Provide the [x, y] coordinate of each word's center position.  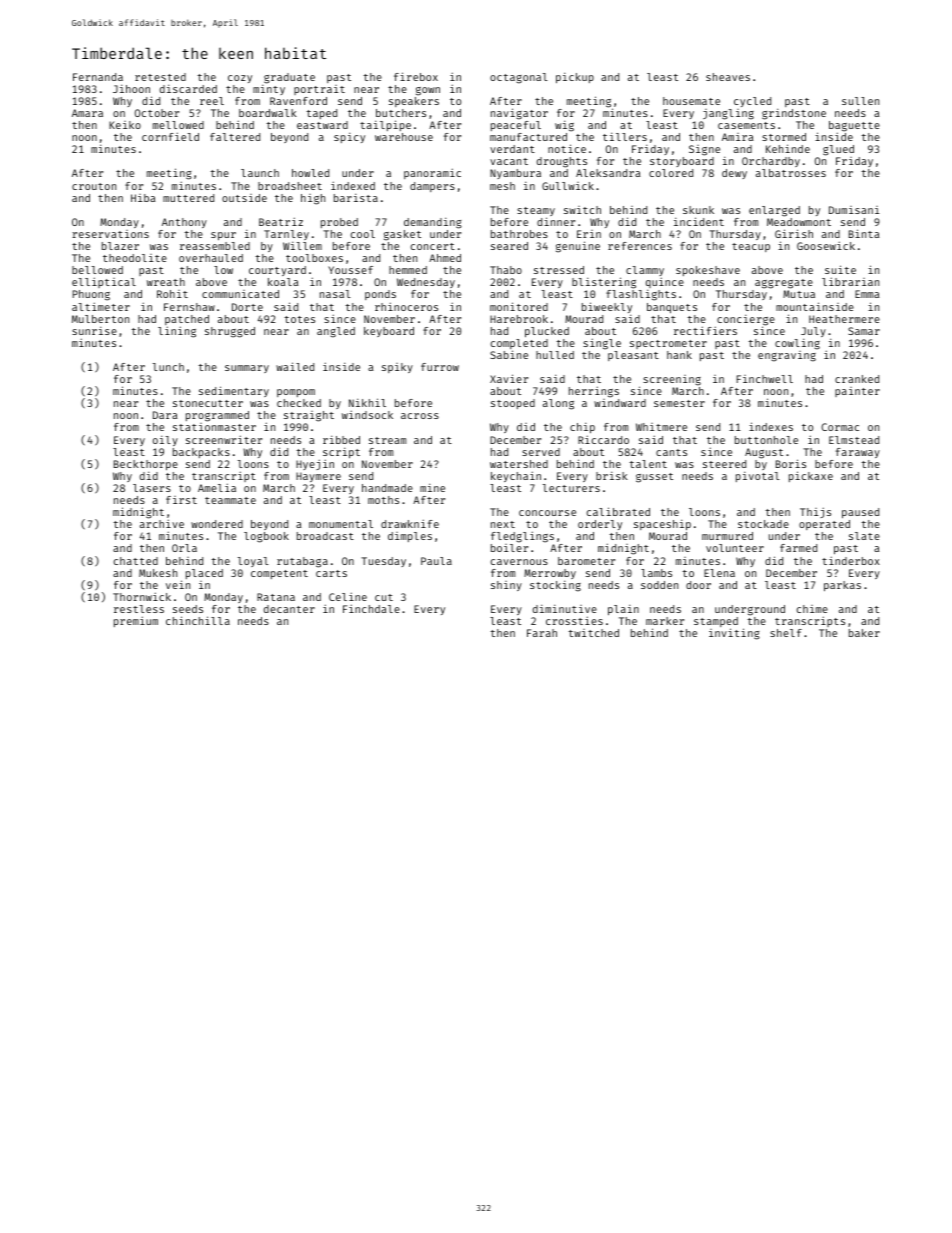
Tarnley [286, 235]
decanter [289, 609]
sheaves [728, 77]
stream [387, 440]
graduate [289, 78]
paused [860, 513]
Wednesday [426, 283]
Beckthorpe [146, 465]
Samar [864, 331]
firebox [416, 76]
